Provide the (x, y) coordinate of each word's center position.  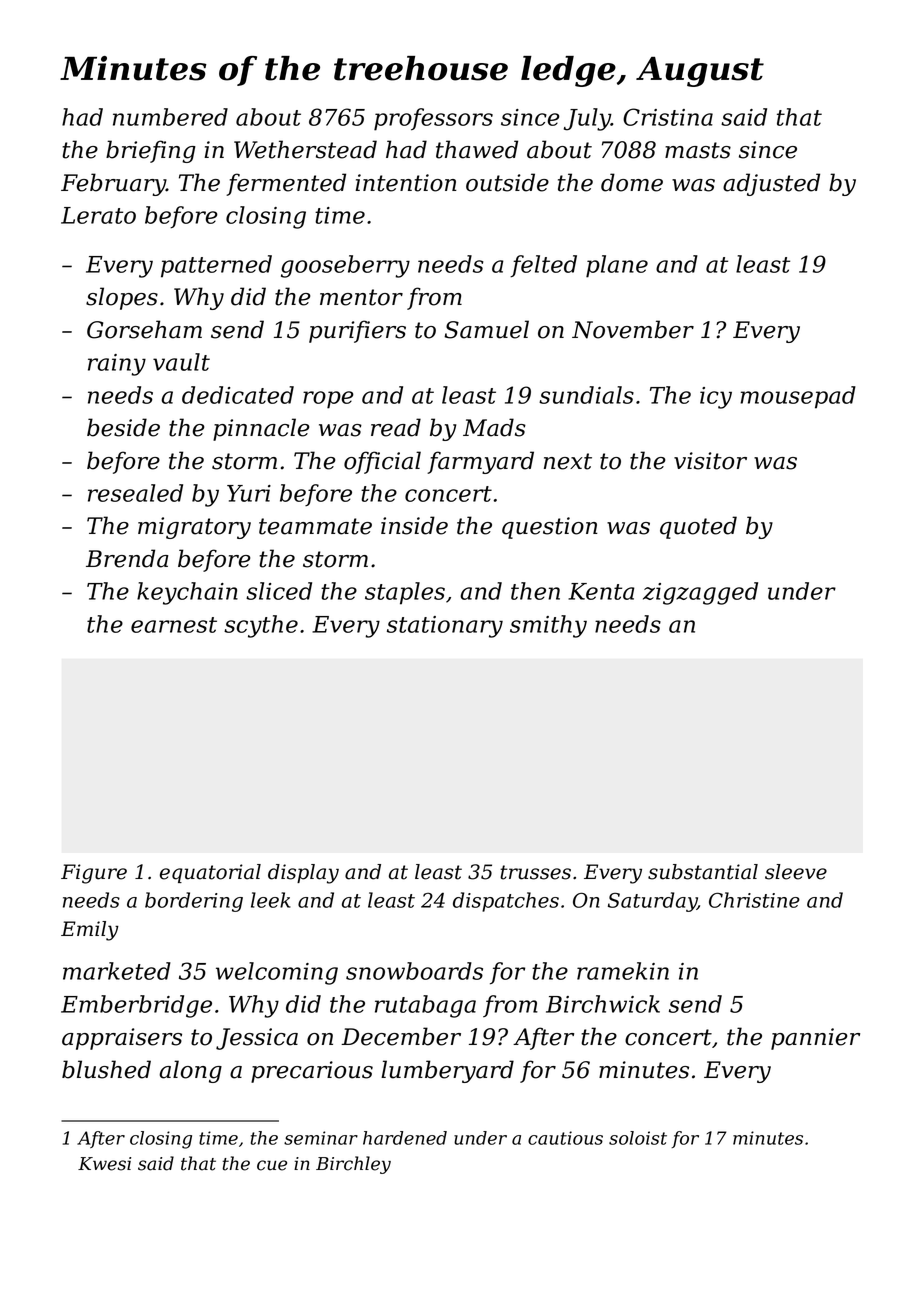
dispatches (506, 902)
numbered (170, 117)
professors (433, 119)
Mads (494, 427)
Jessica (257, 1039)
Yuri (249, 493)
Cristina (668, 117)
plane (617, 266)
